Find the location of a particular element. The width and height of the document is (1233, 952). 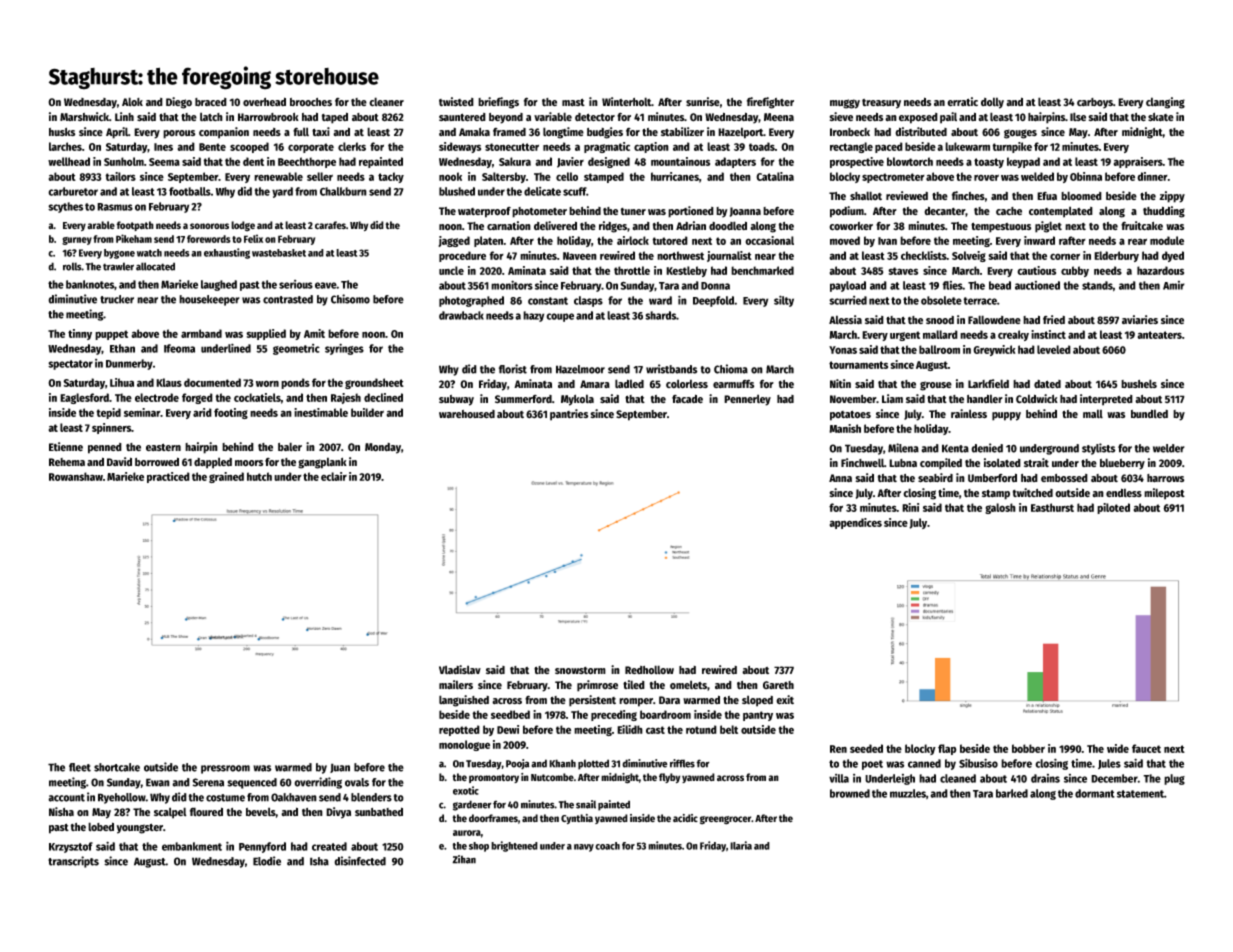

Linh is located at coordinates (124, 116).
